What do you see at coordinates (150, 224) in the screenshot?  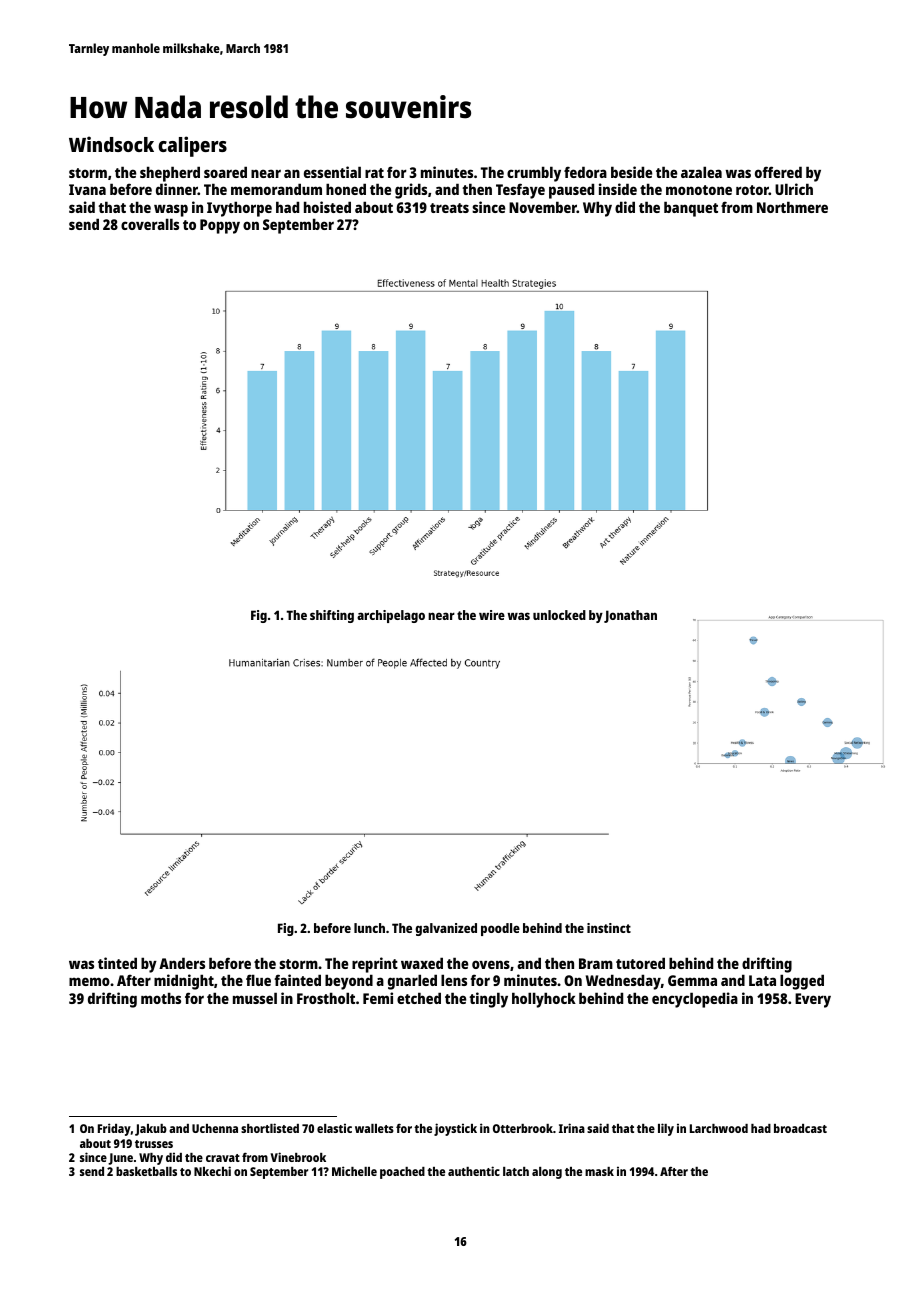 I see `coveralls` at bounding box center [150, 224].
